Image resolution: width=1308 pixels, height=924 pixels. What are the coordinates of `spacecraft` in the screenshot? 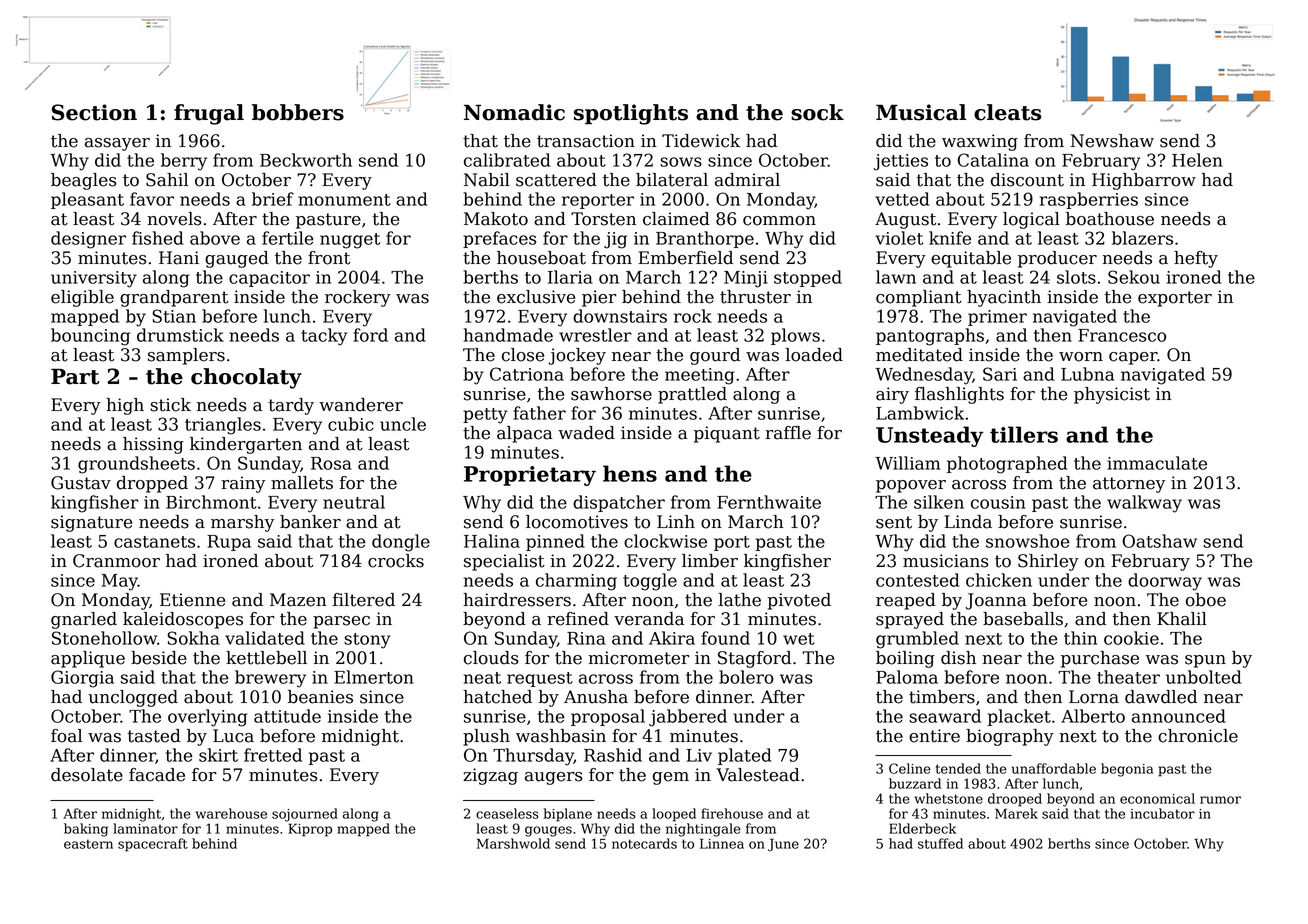 It's located at (153, 845).
